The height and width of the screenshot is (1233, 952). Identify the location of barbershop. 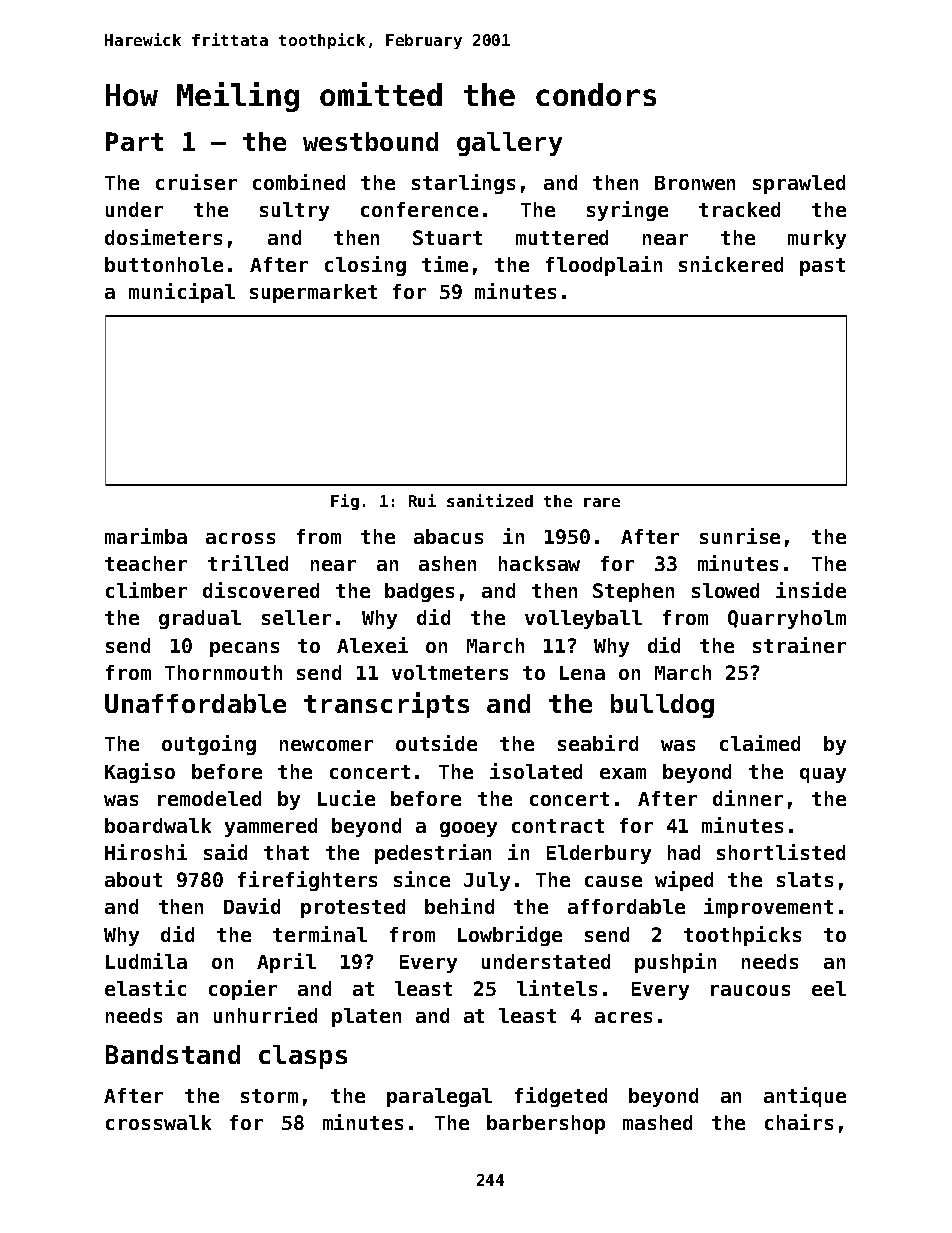
(546, 1124).
